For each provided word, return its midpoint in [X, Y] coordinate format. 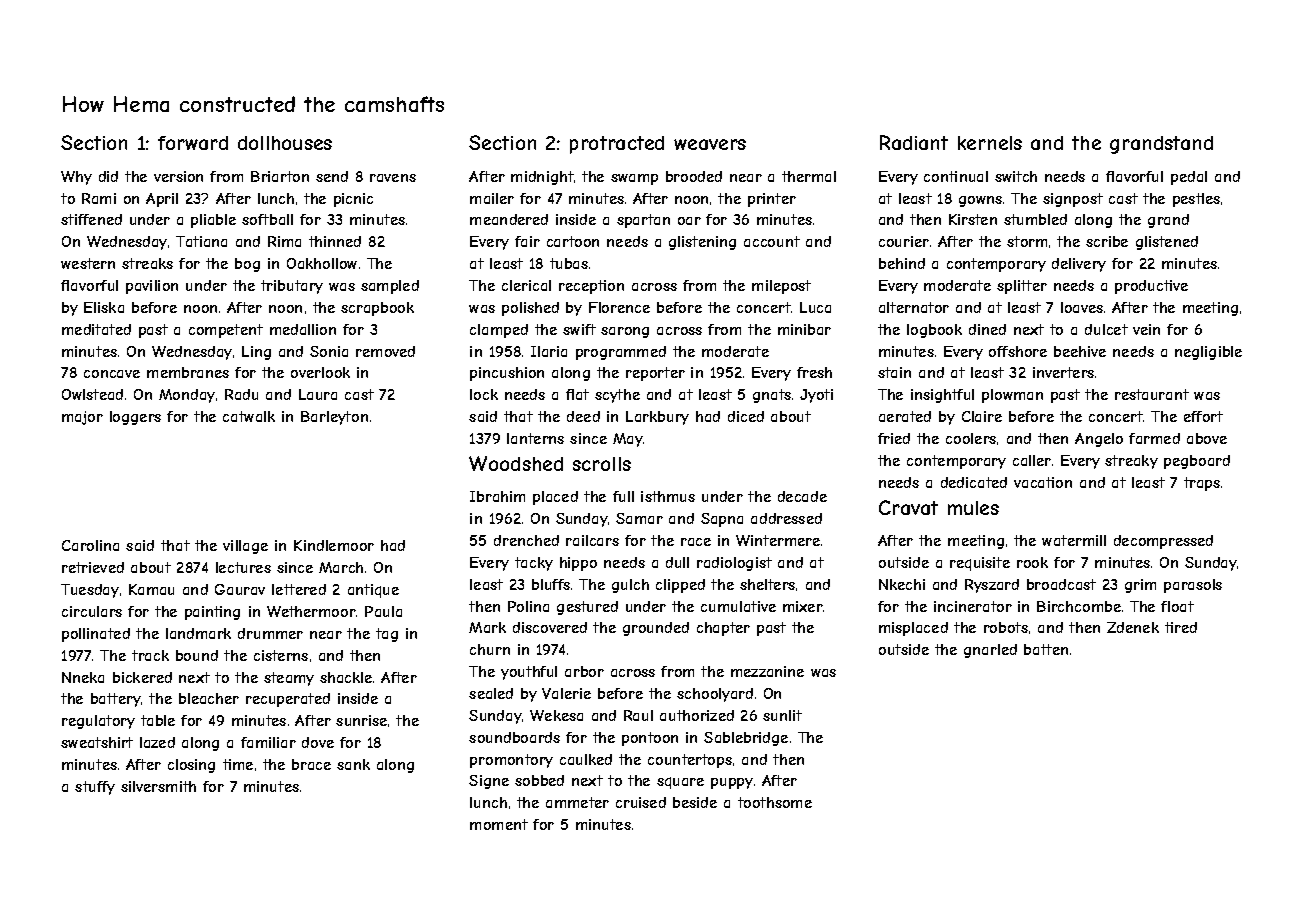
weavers [710, 144]
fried [894, 438]
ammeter [577, 802]
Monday [187, 396]
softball [267, 219]
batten [1046, 649]
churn [490, 649]
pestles [1196, 200]
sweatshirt [97, 742]
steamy [289, 679]
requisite [980, 564]
